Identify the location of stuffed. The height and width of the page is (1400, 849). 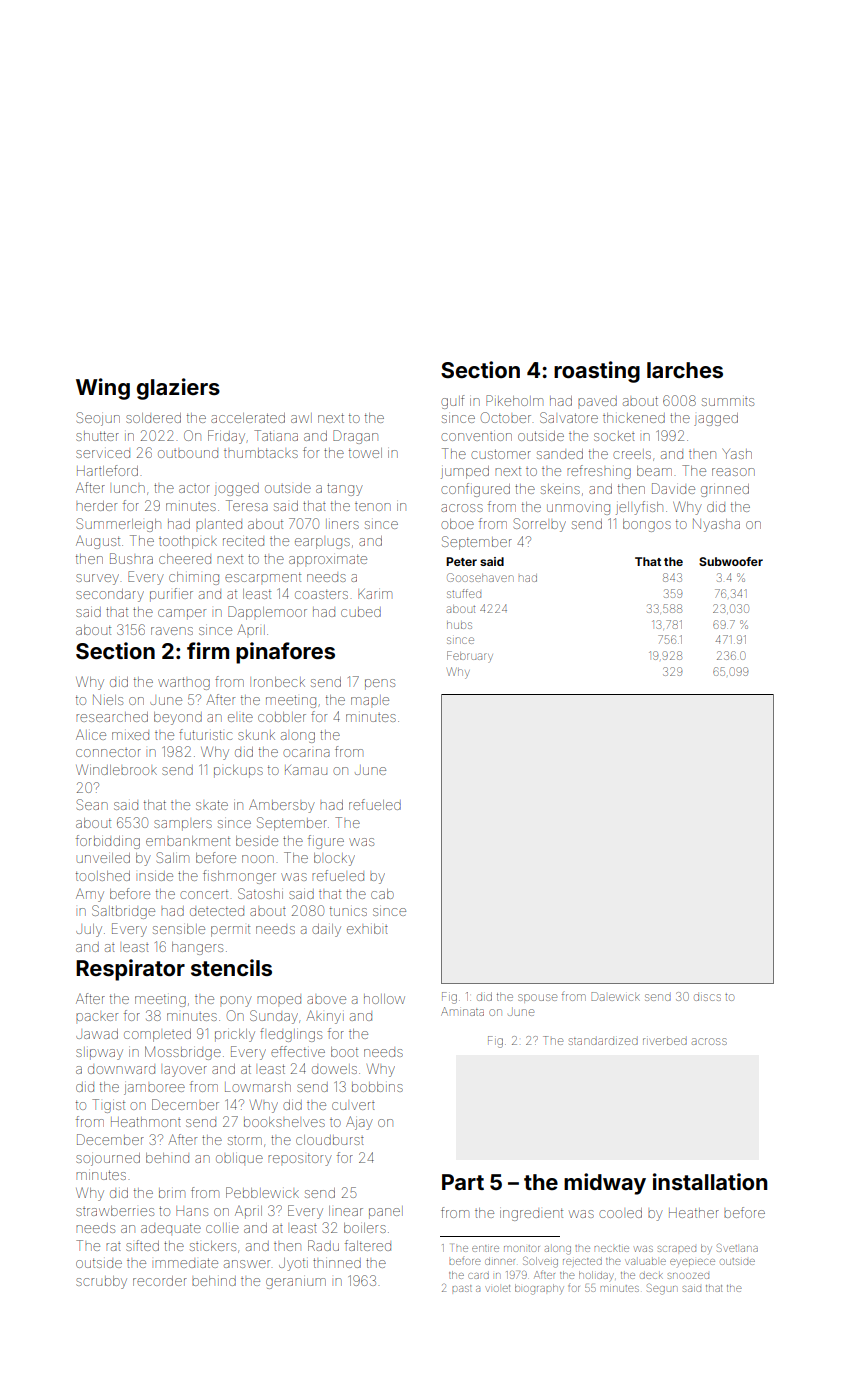
(464, 593).
